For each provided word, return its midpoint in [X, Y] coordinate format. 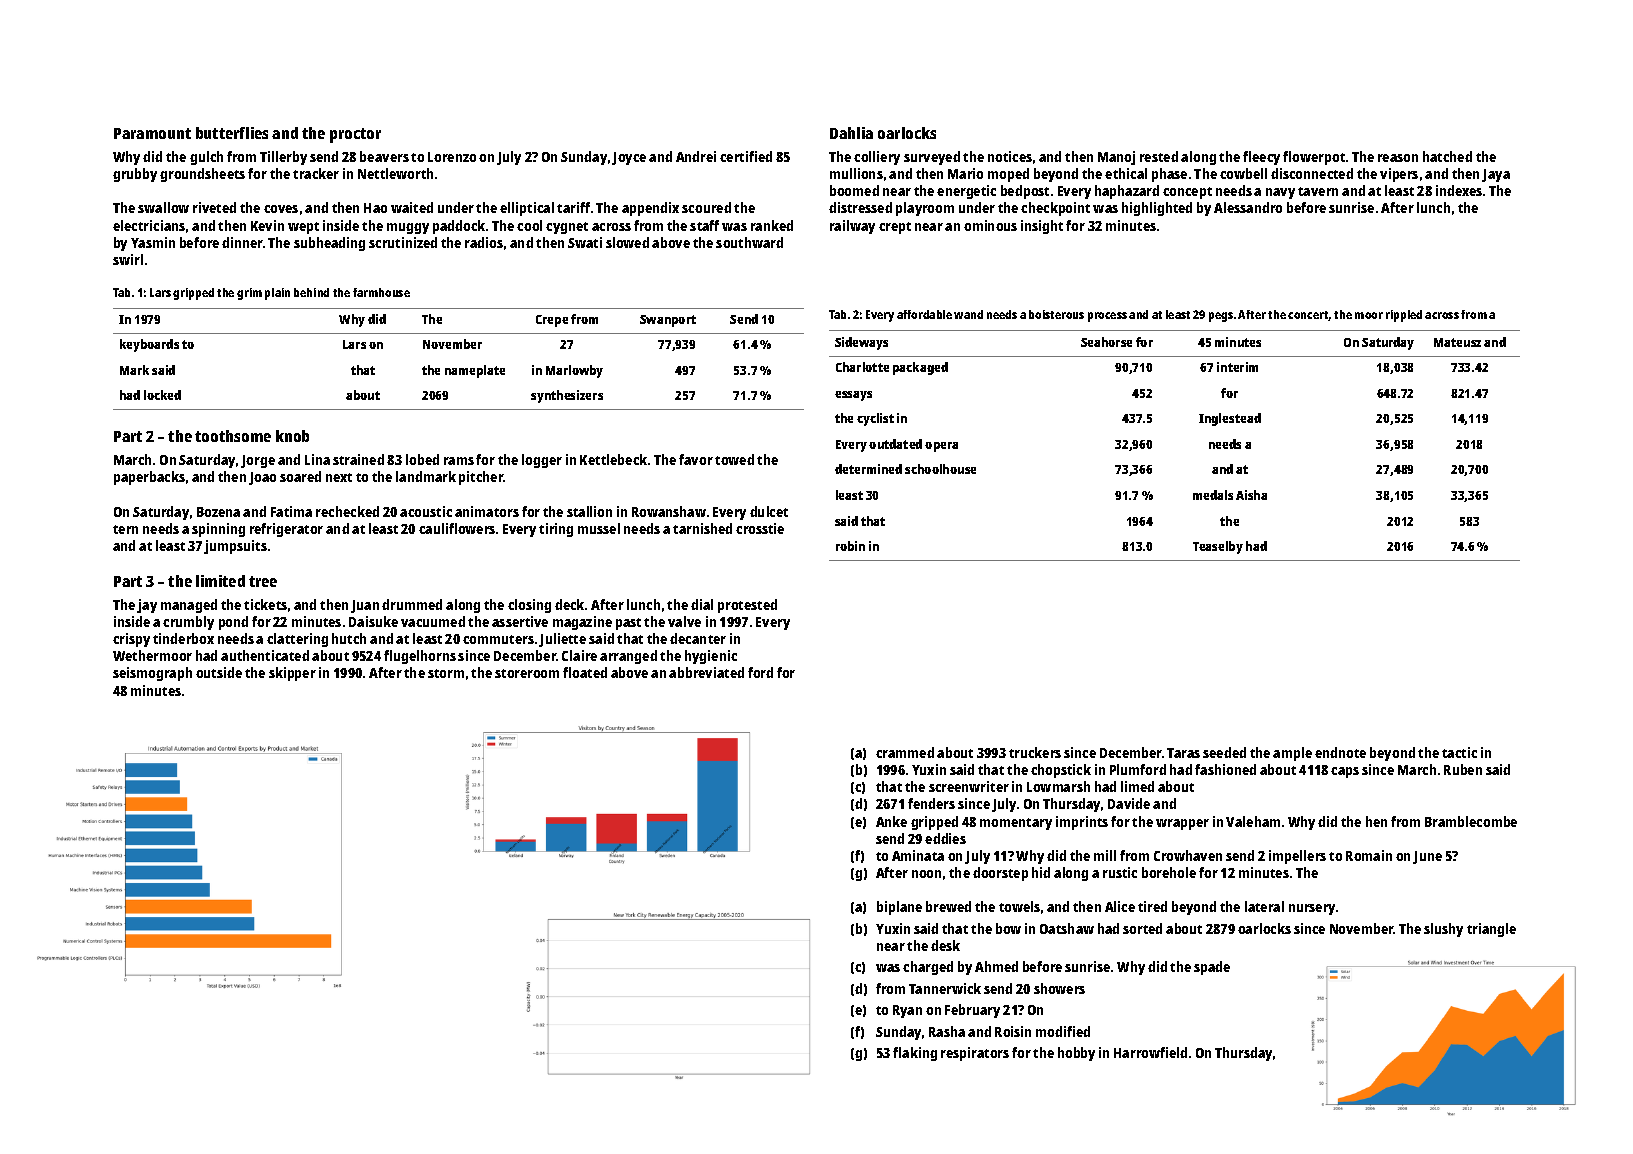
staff [704, 225]
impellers [1297, 857]
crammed [905, 752]
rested [1159, 156]
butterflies [232, 133]
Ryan [907, 1011]
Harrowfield [1150, 1052]
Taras [1183, 753]
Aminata [918, 855]
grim [249, 294]
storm [446, 673]
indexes [1459, 190]
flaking [915, 1054]
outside [219, 672]
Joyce [629, 158]
